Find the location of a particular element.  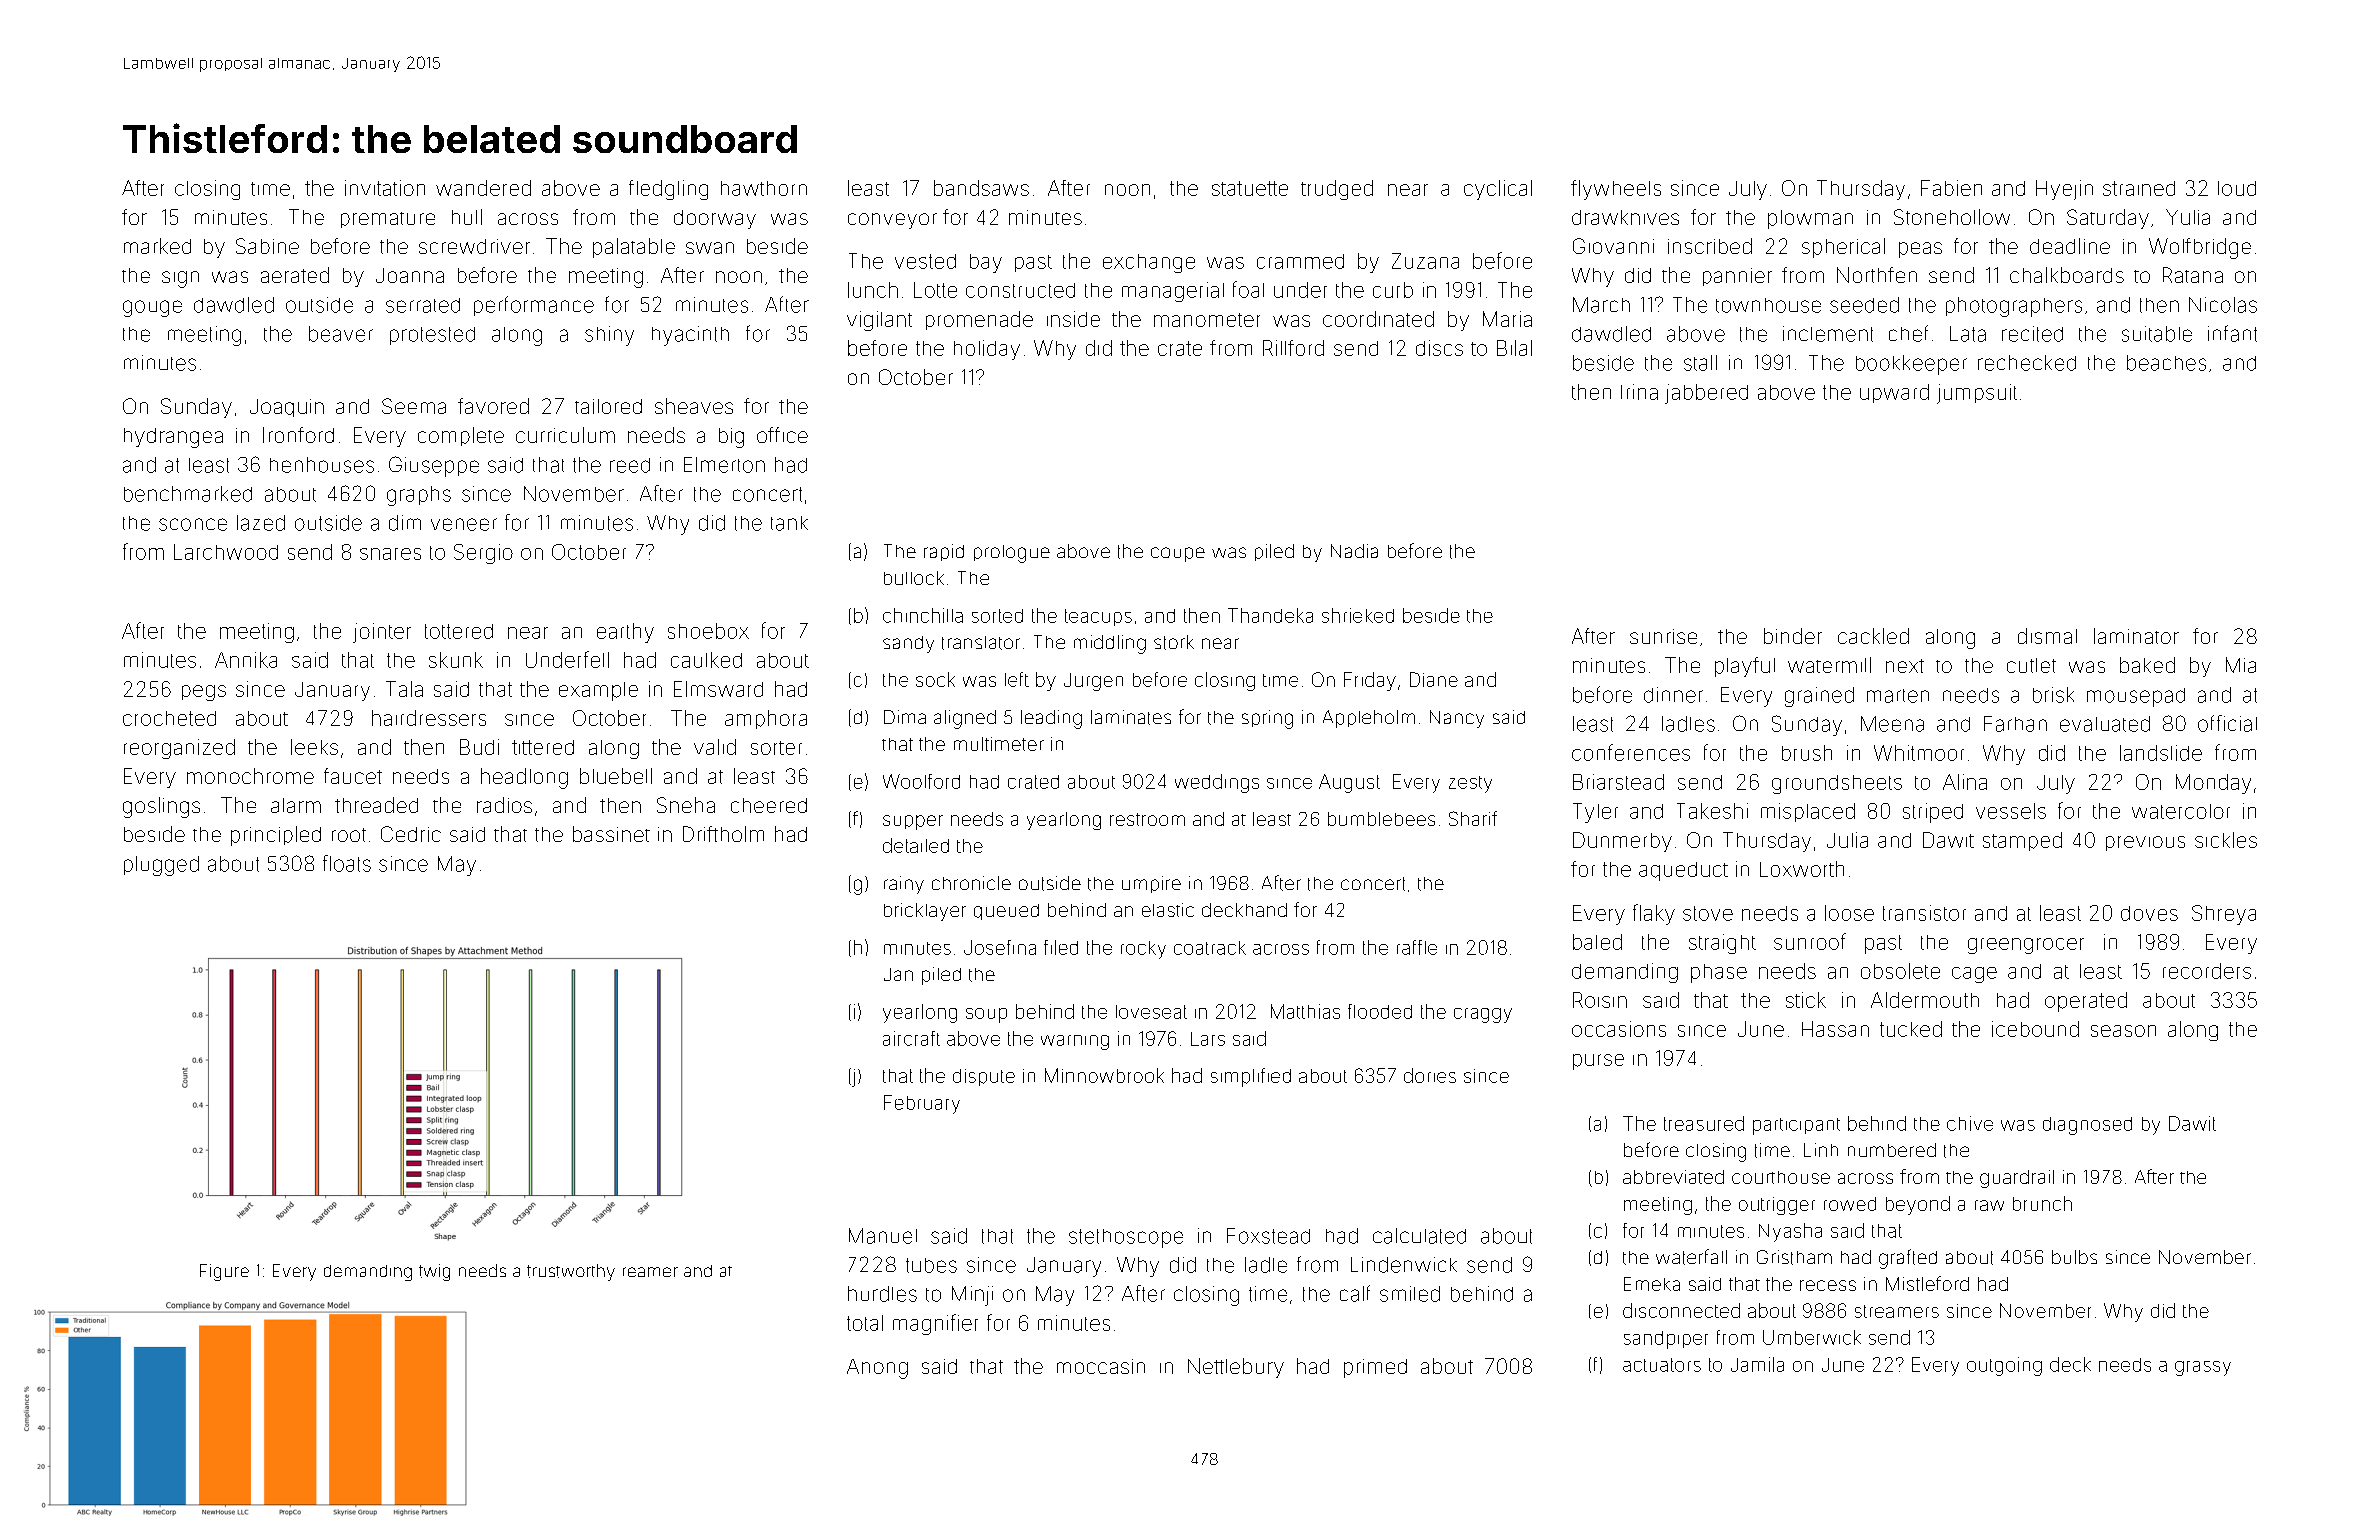

Anong is located at coordinates (877, 1369).
